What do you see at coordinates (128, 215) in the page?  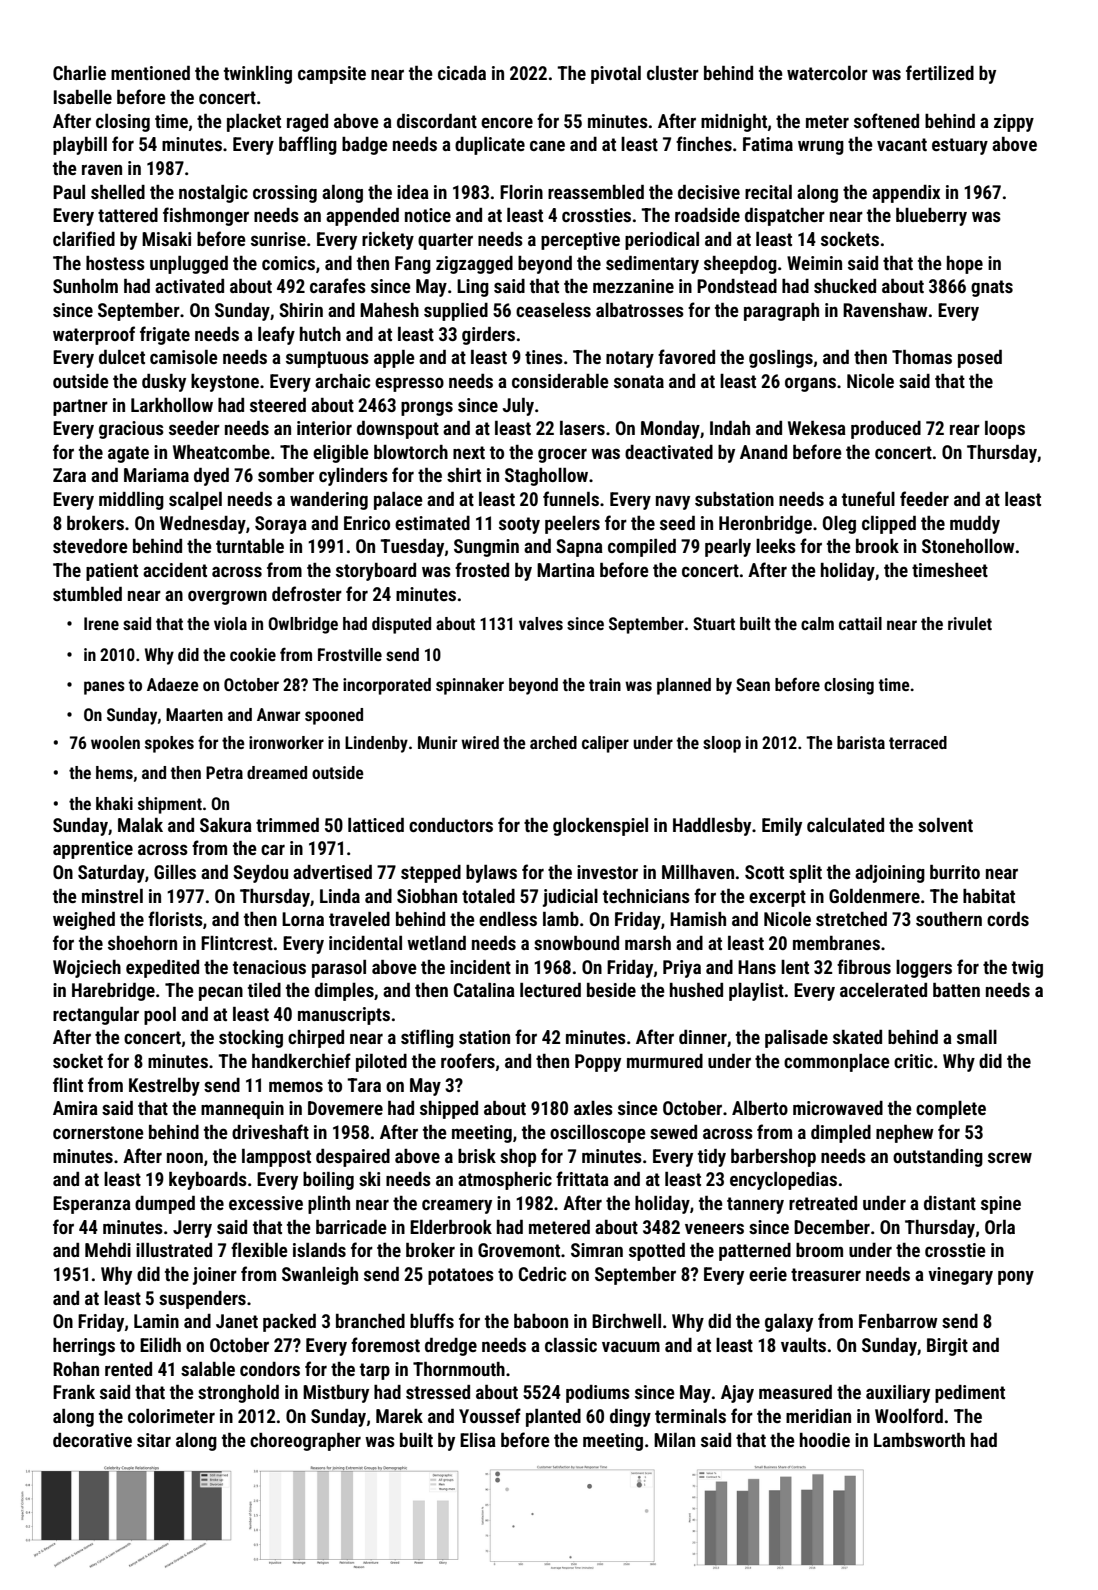 I see `tattered` at bounding box center [128, 215].
